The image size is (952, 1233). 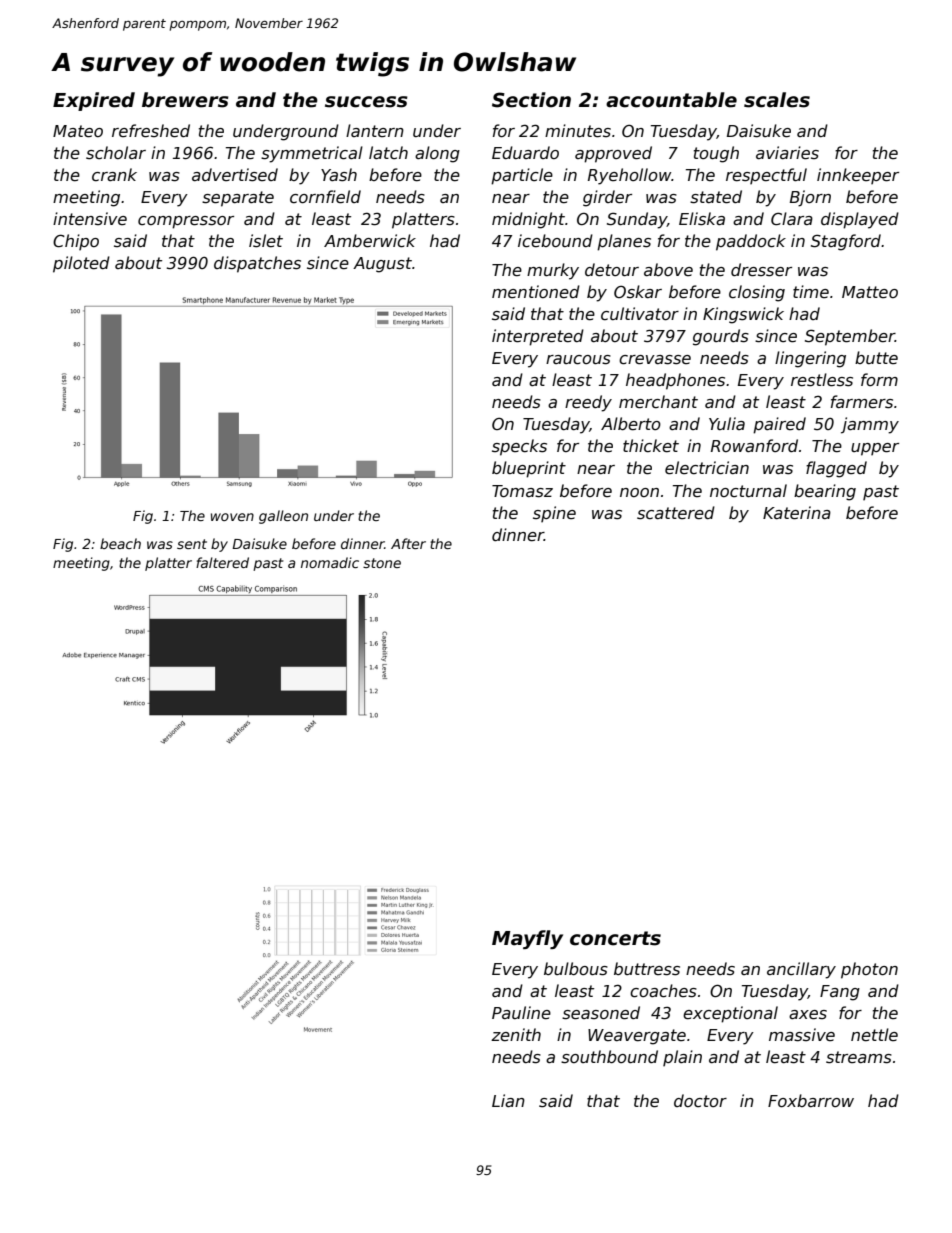 I want to click on above, so click(x=668, y=269).
